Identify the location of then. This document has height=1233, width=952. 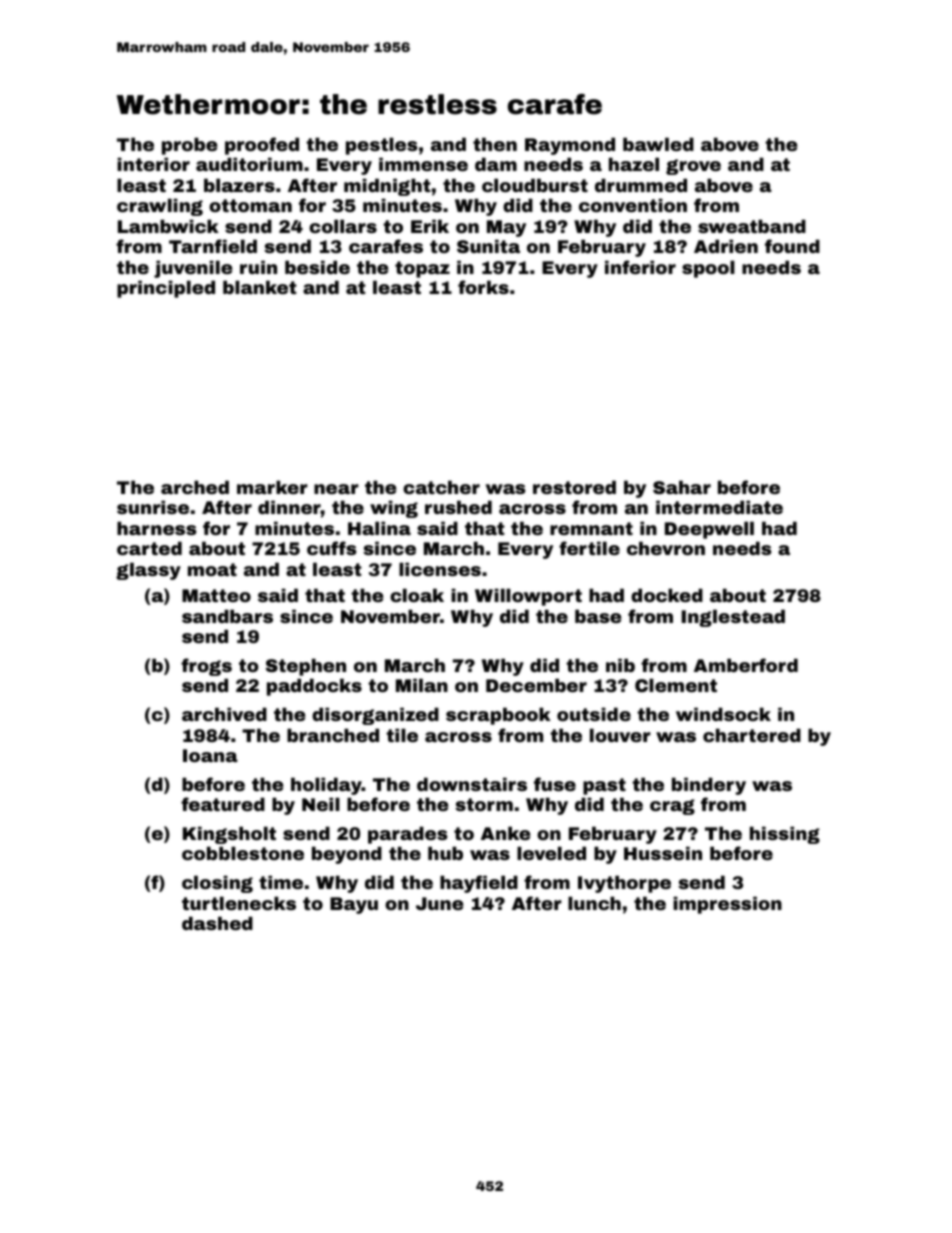
(495, 144).
